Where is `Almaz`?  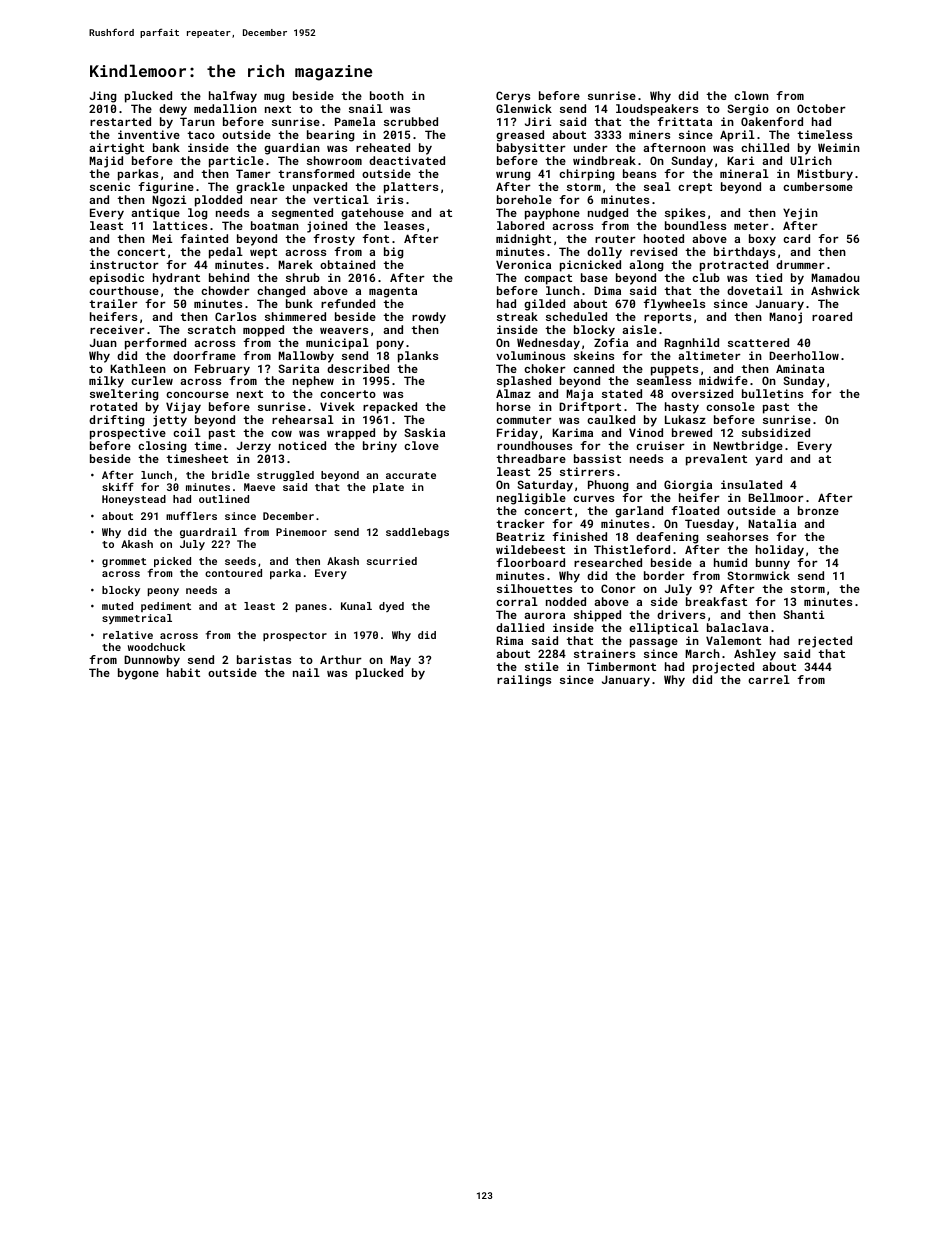
Almaz is located at coordinates (513, 393).
